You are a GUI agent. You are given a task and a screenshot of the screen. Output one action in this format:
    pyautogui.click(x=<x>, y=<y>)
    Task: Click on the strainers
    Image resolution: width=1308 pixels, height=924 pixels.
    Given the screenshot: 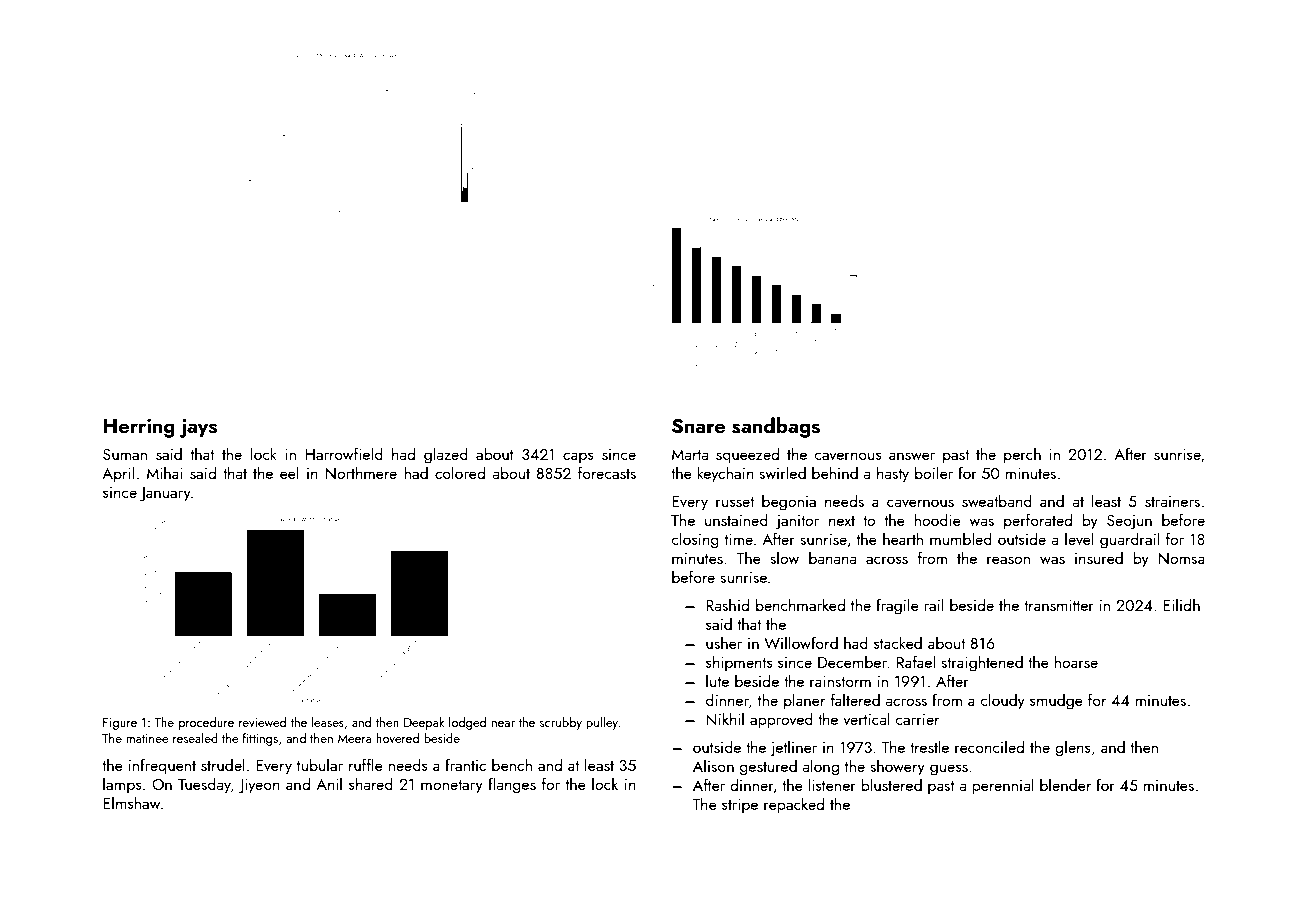 What is the action you would take?
    pyautogui.click(x=1172, y=501)
